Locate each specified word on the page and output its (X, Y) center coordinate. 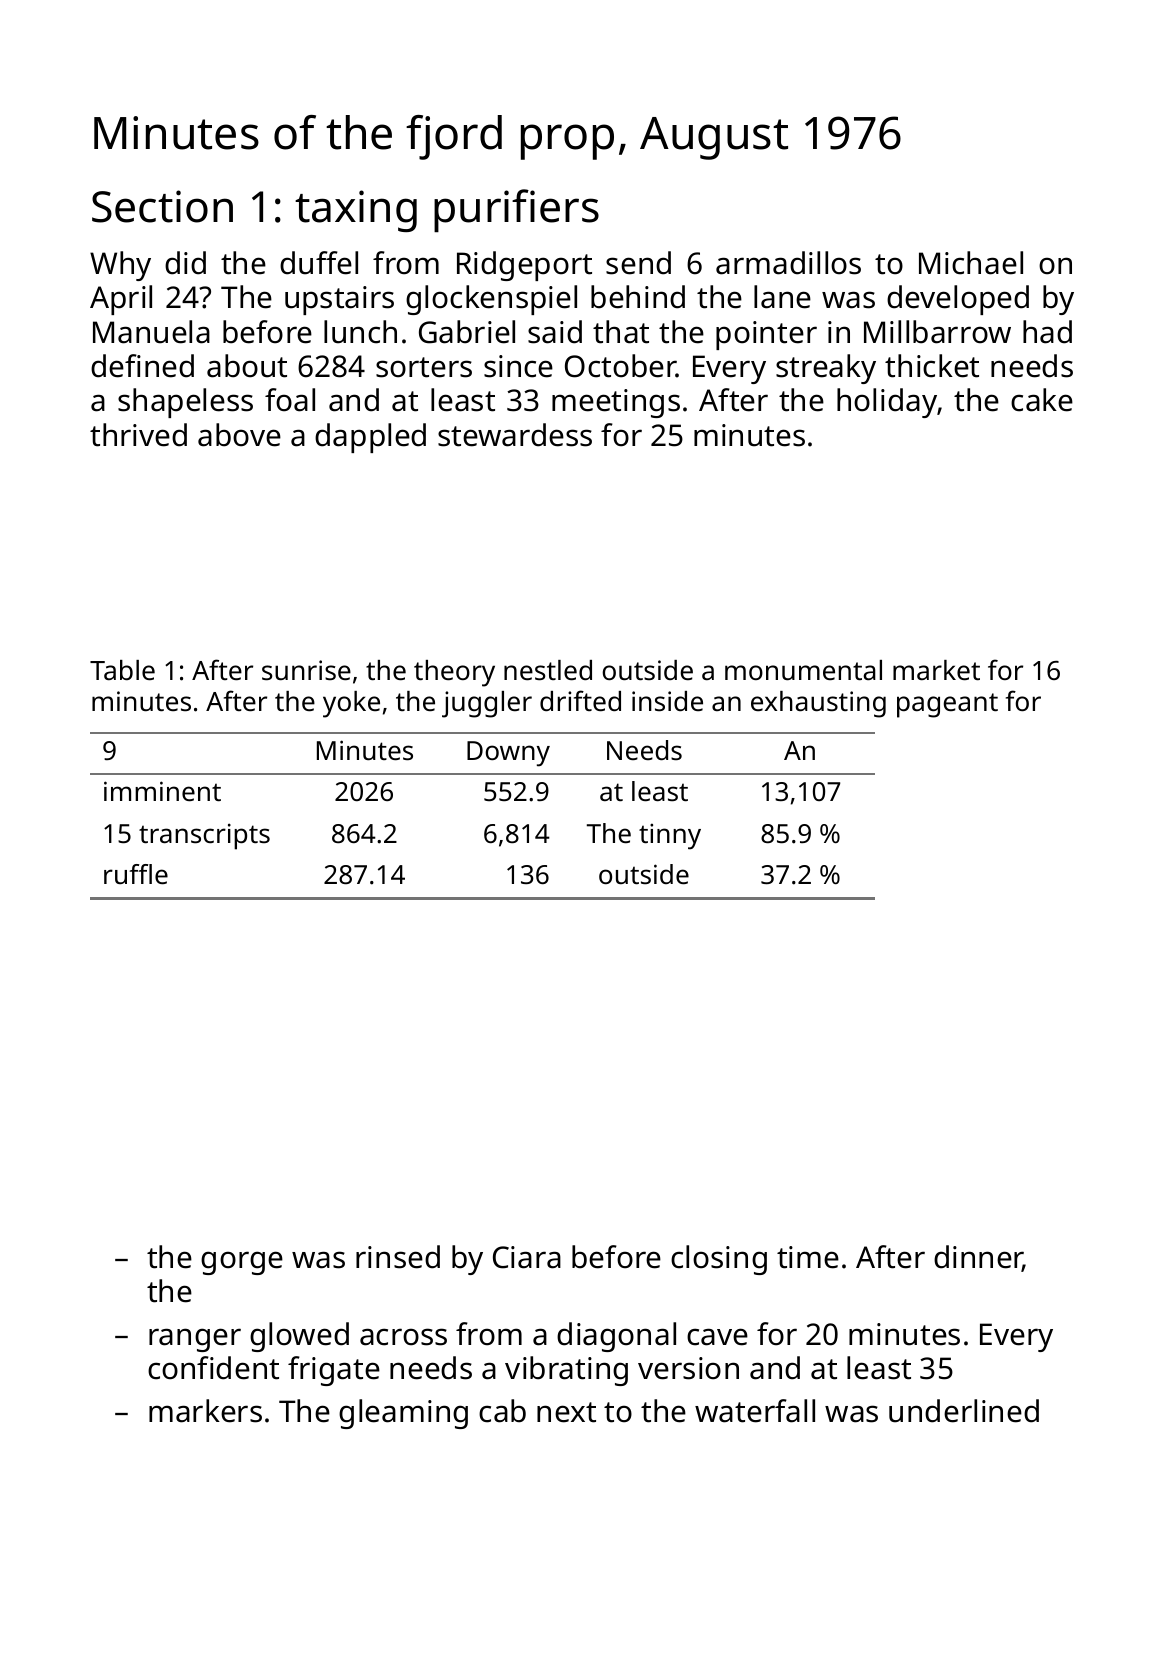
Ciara (527, 1257)
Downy (508, 754)
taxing (356, 211)
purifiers (516, 210)
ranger (195, 1340)
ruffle (136, 874)
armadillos (788, 263)
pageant (947, 705)
